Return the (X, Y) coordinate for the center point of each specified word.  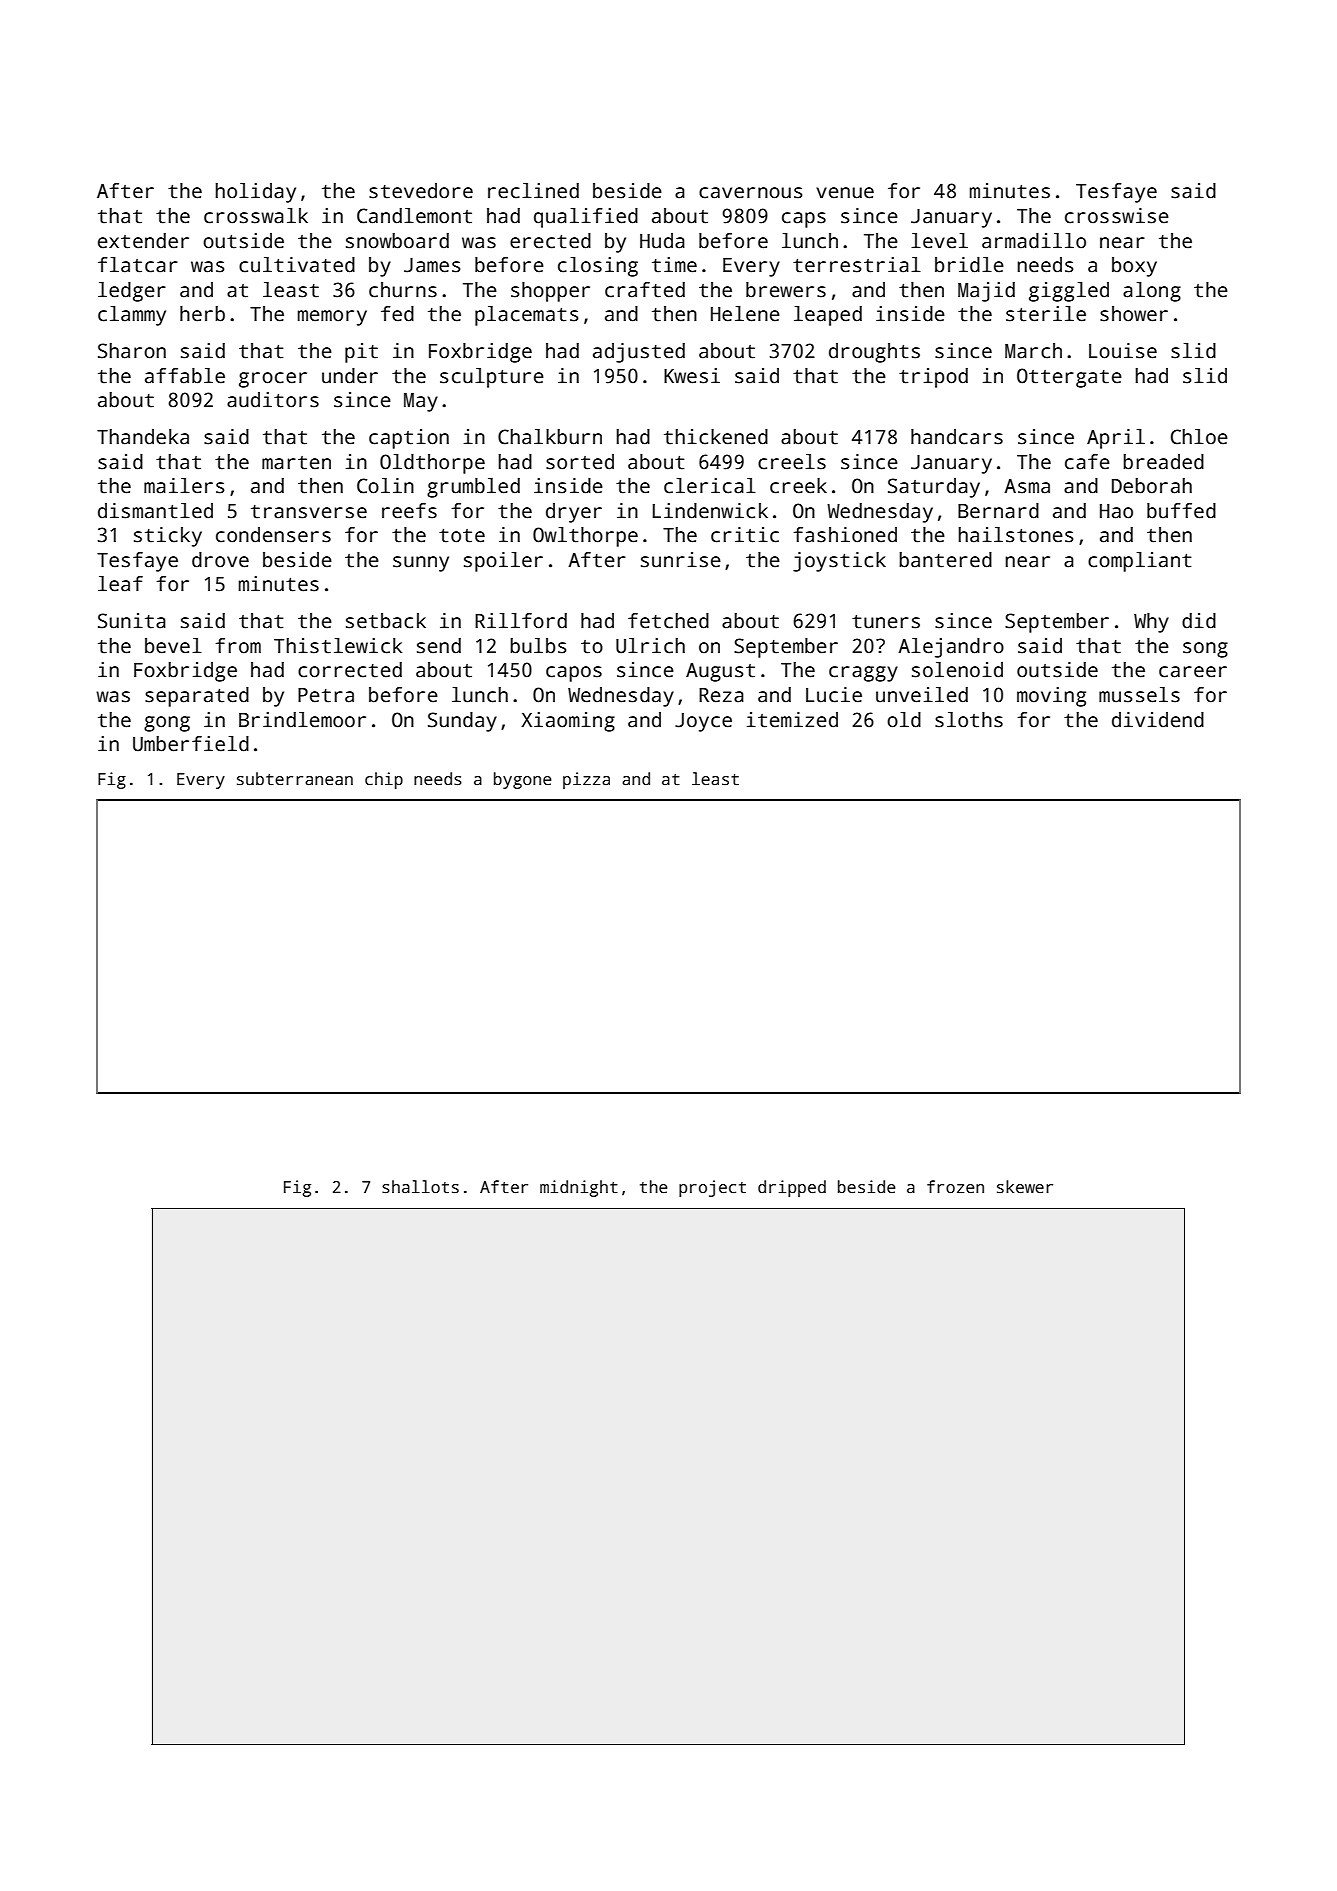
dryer (574, 513)
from (238, 646)
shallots (420, 1187)
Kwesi (692, 376)
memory (332, 318)
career (1193, 672)
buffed (1181, 511)
